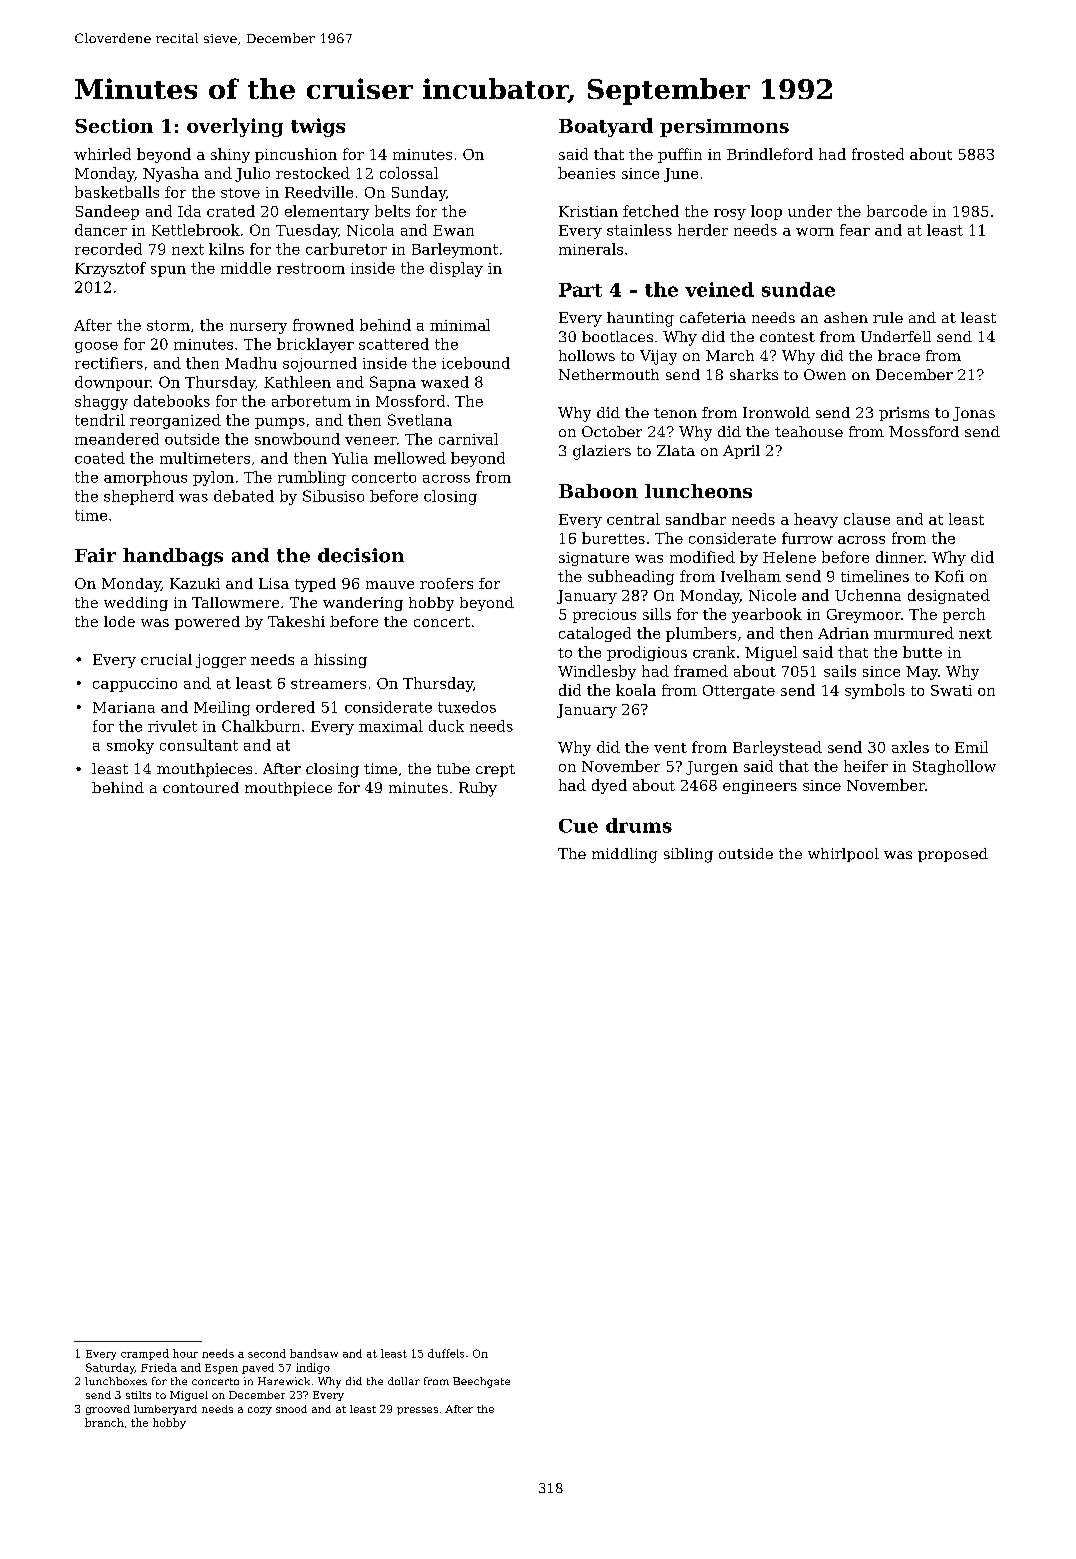 The width and height of the screenshot is (1076, 1559). Describe the element at coordinates (476, 363) in the screenshot. I see `icebound` at that location.
